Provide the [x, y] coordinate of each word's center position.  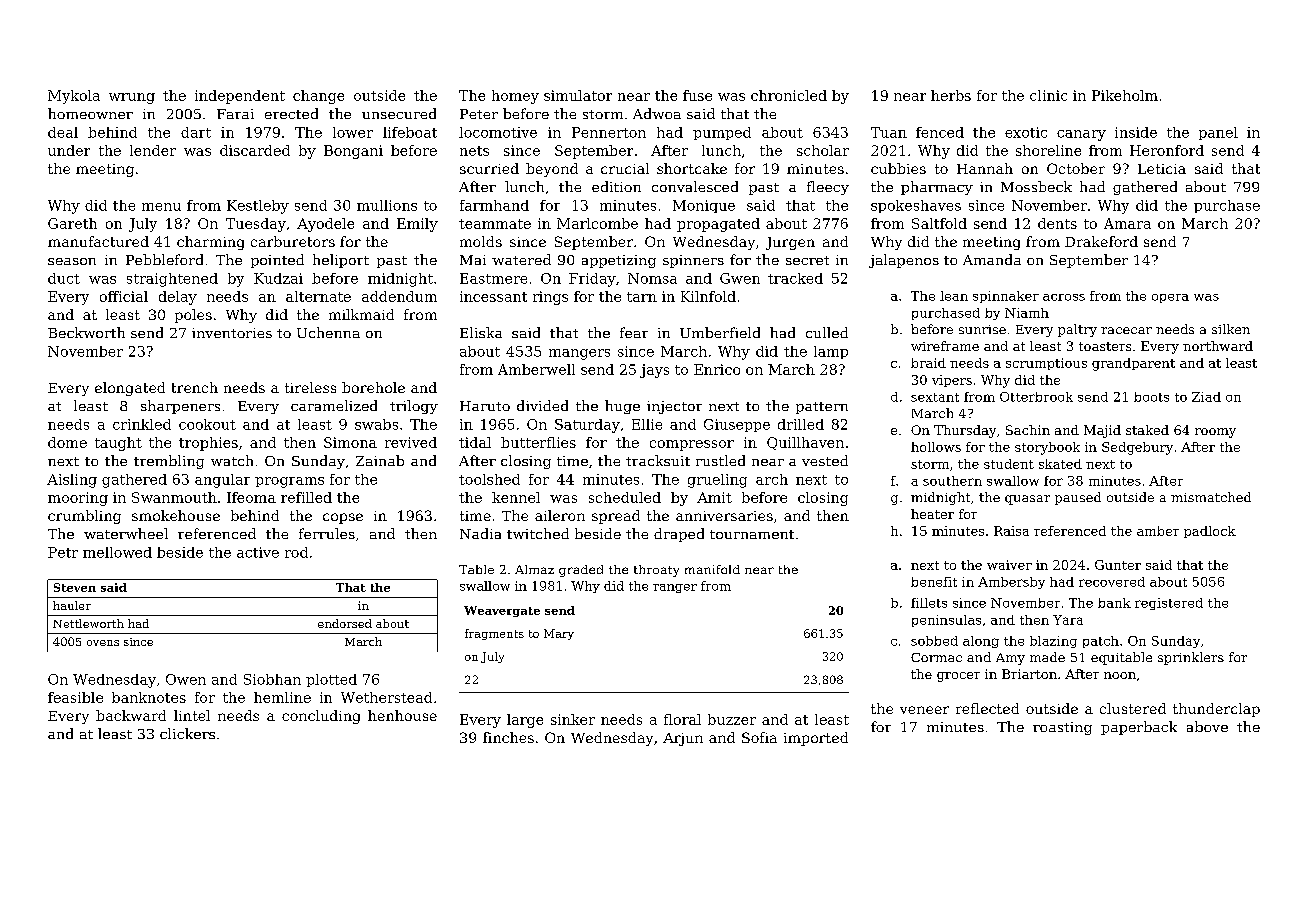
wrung [132, 98]
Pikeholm [1125, 95]
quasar [1027, 500]
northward [1218, 346]
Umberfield [720, 332]
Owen [186, 679]
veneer [924, 710]
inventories [232, 333]
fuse [697, 95]
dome [67, 442]
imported [816, 739]
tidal [475, 442]
